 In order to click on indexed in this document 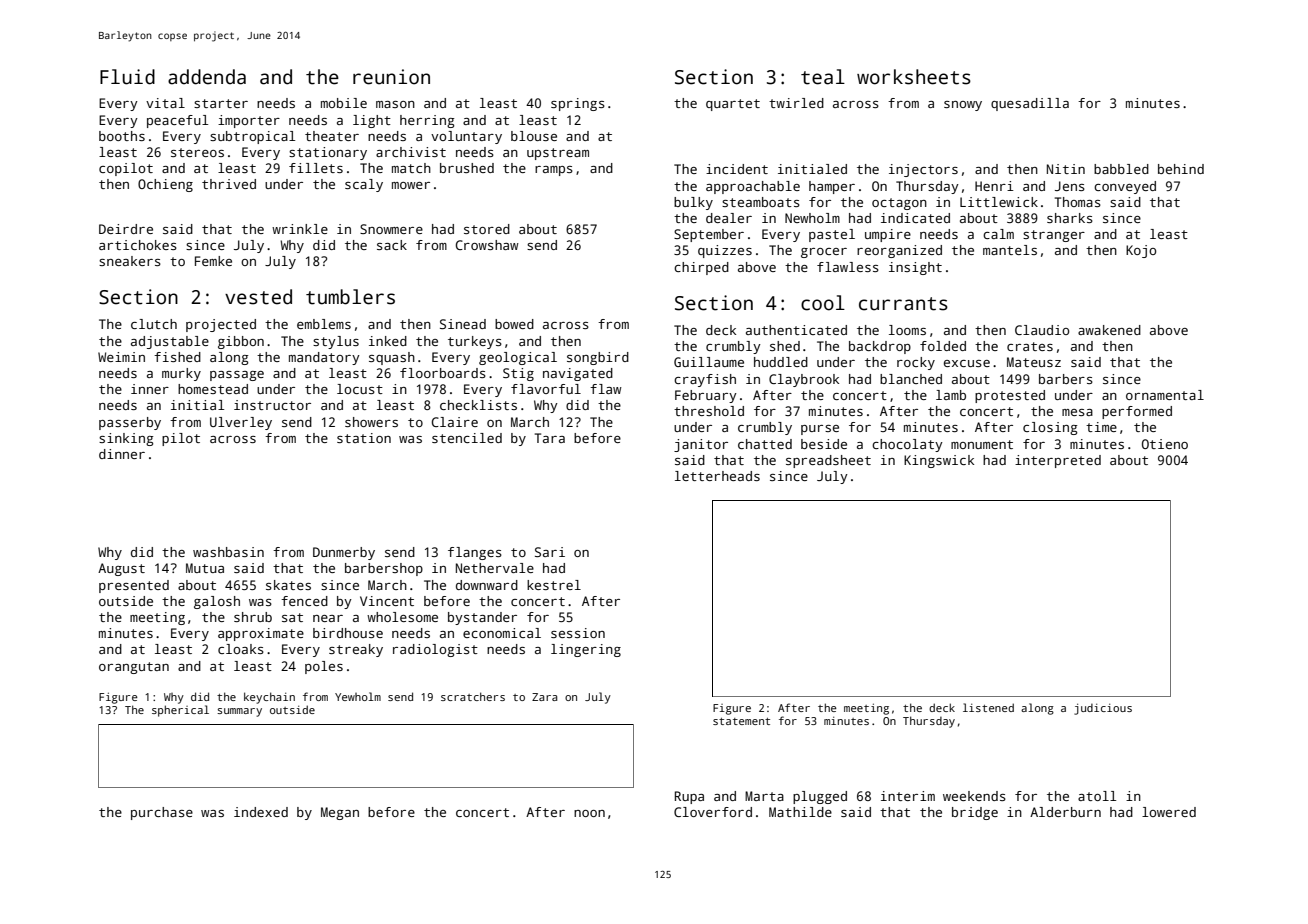, I will do `click(261, 812)`.
